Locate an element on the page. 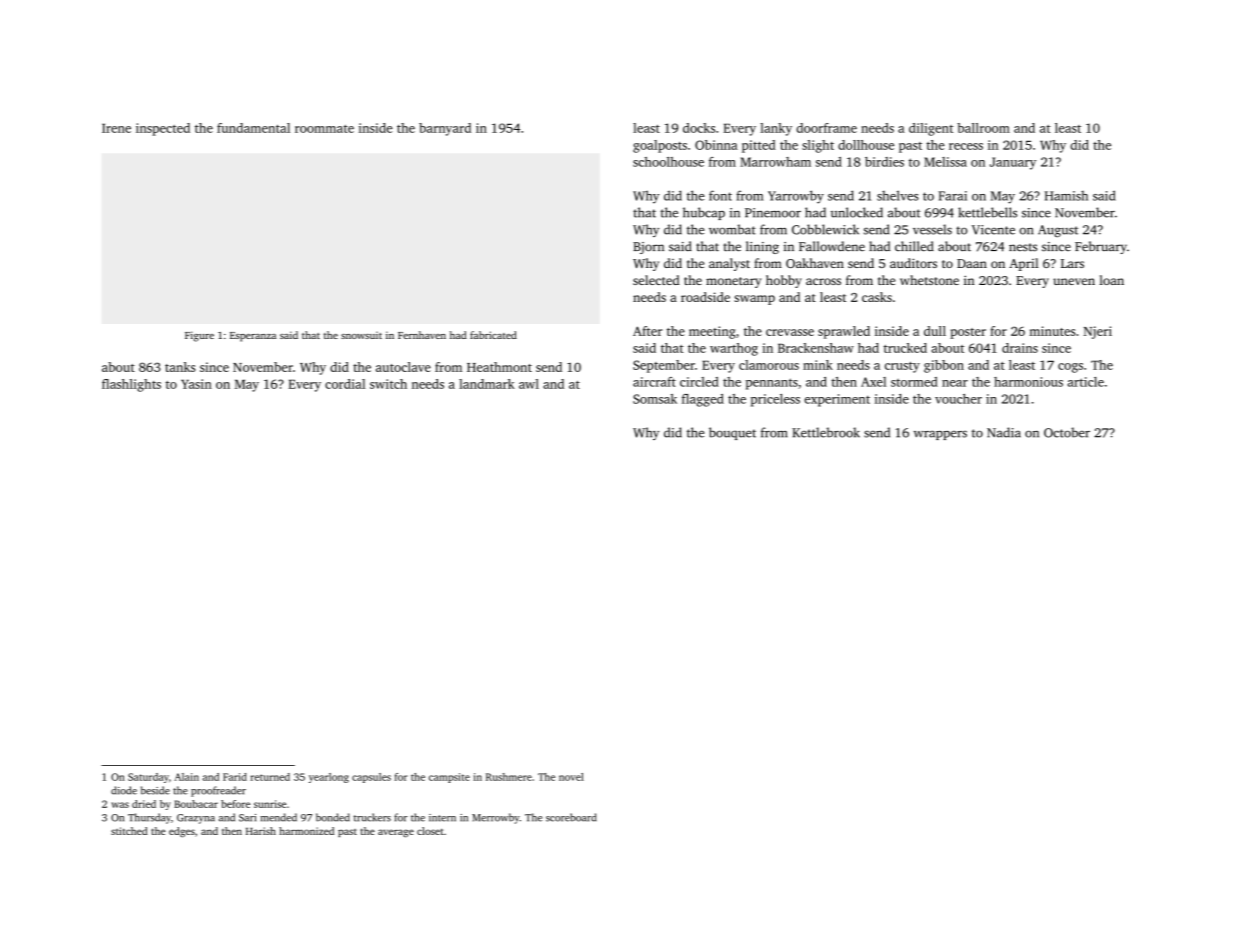 This image has height=952, width=1233. yearlong is located at coordinates (329, 778).
